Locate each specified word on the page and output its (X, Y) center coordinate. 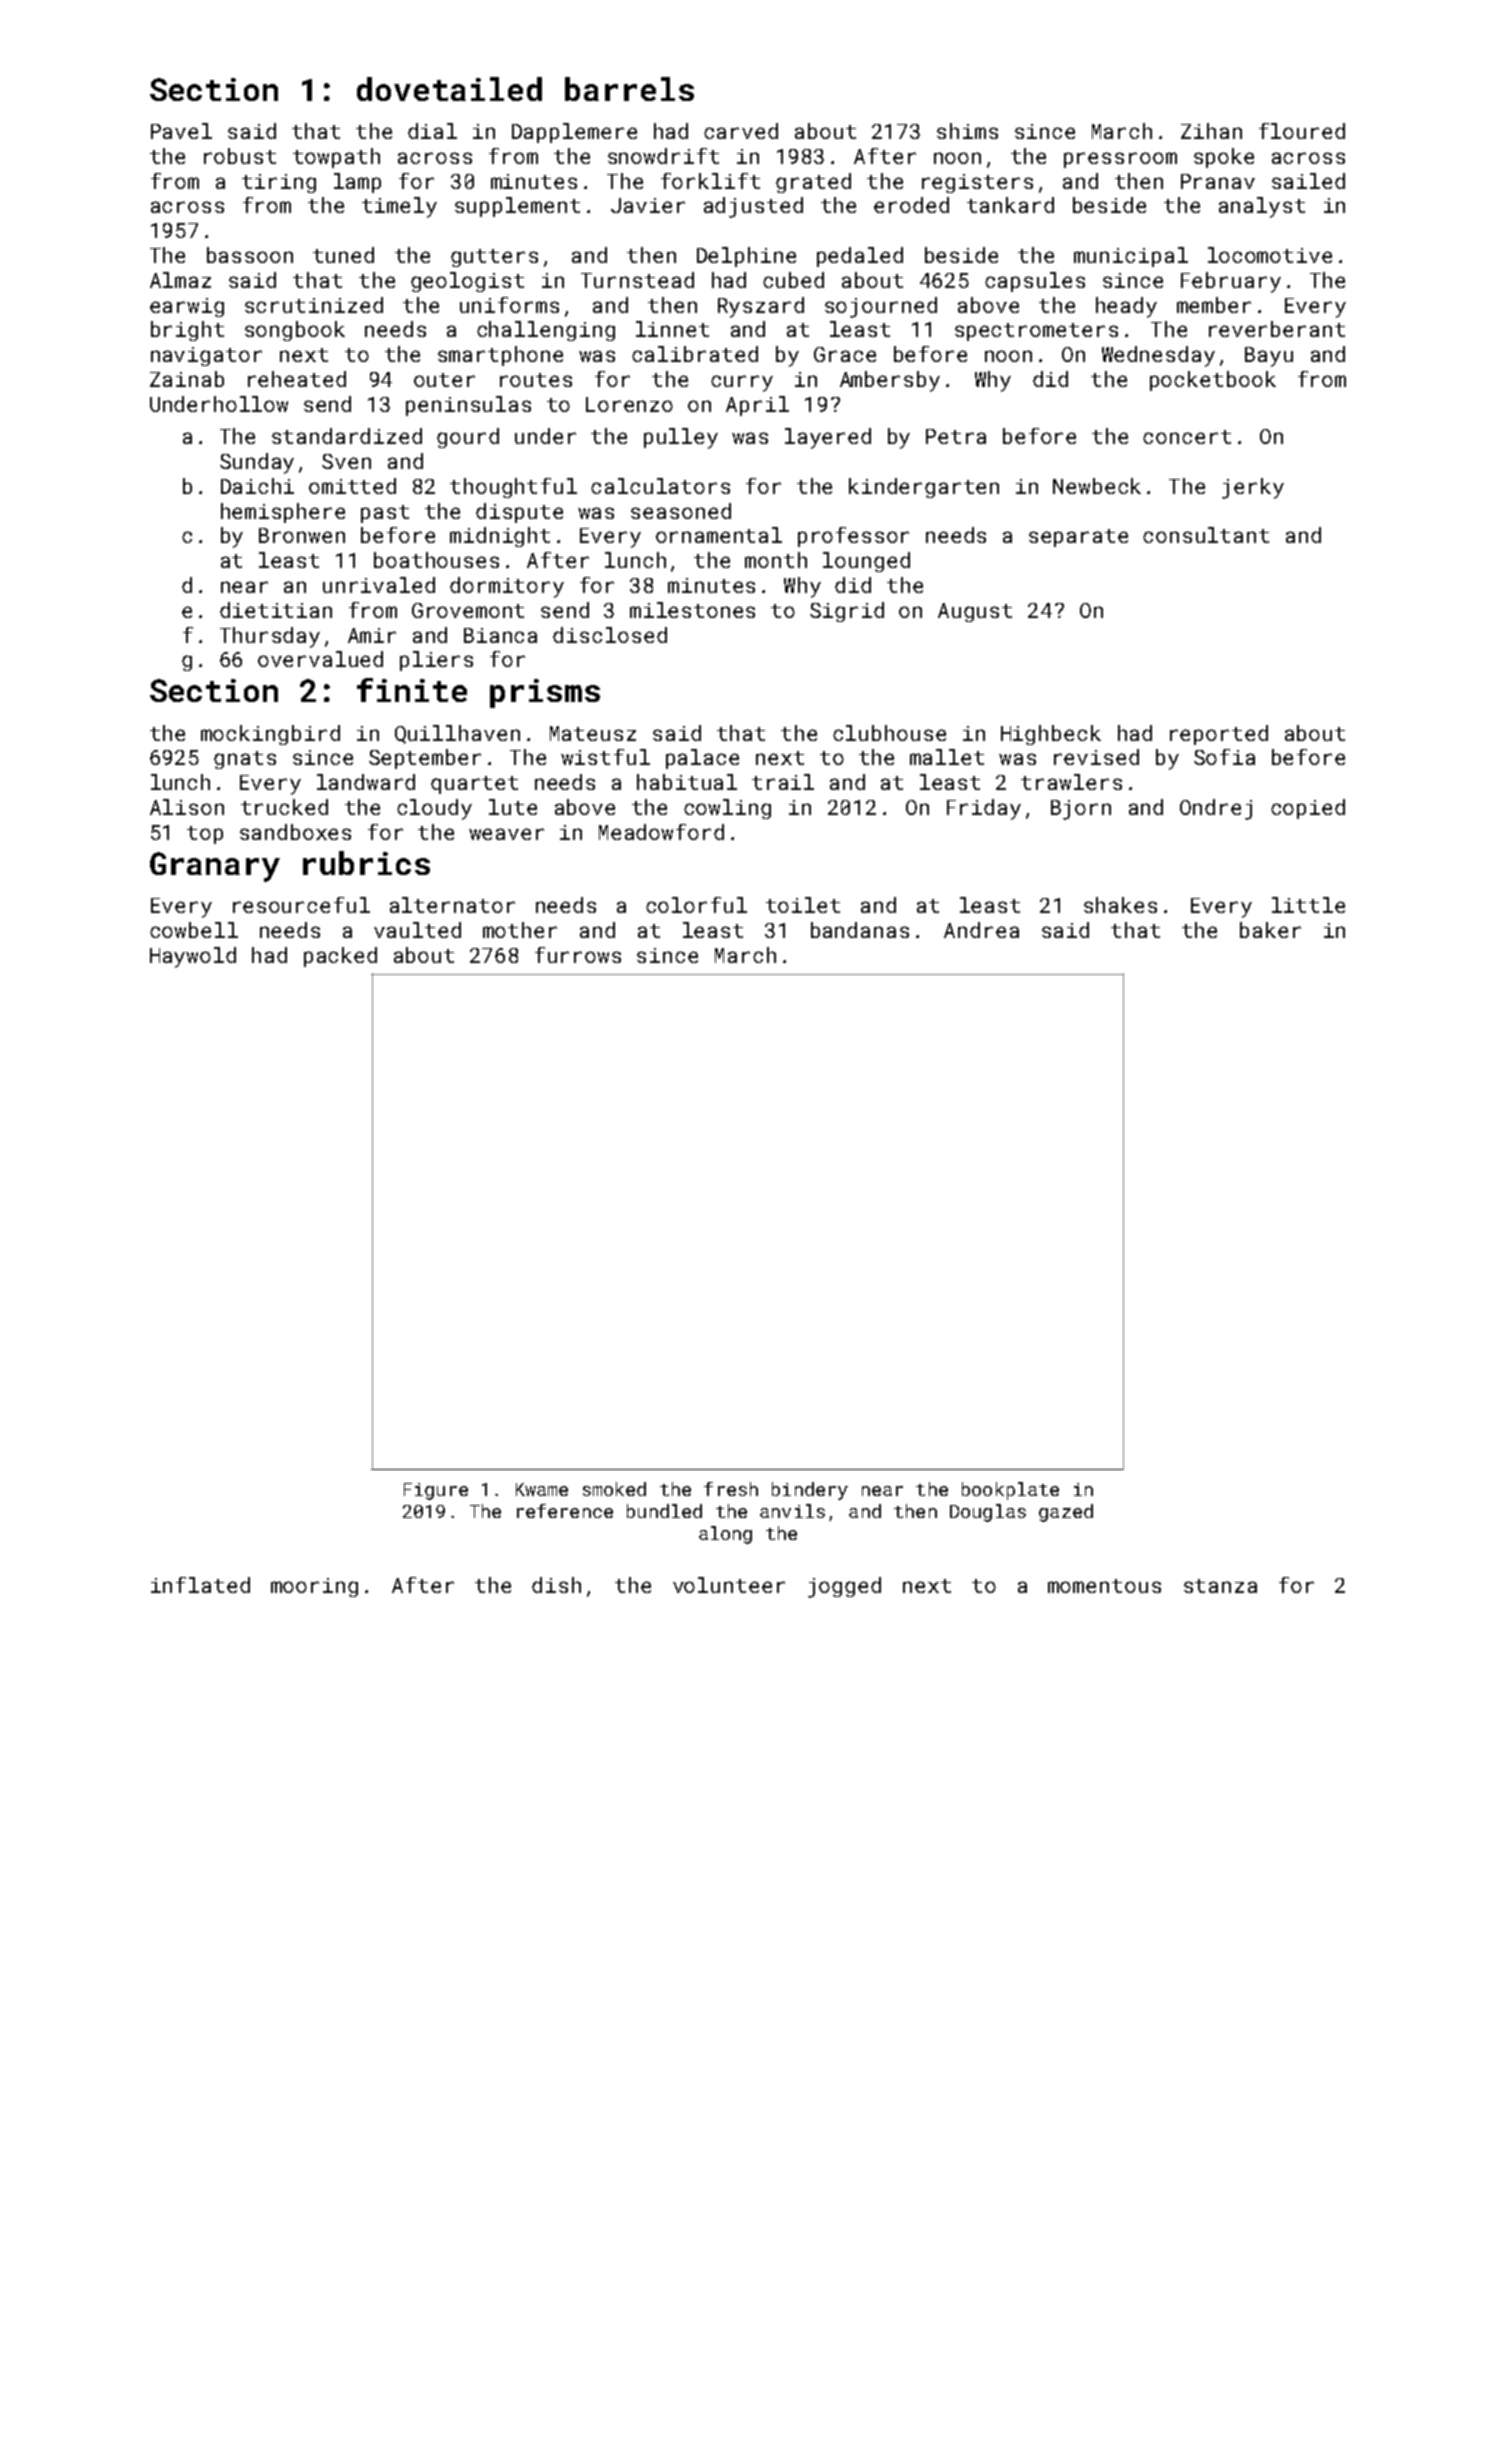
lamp (357, 183)
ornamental (719, 535)
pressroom (1120, 160)
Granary (215, 867)
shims (967, 131)
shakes (1120, 905)
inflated (200, 1585)
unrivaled (379, 585)
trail (783, 782)
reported (1219, 735)
